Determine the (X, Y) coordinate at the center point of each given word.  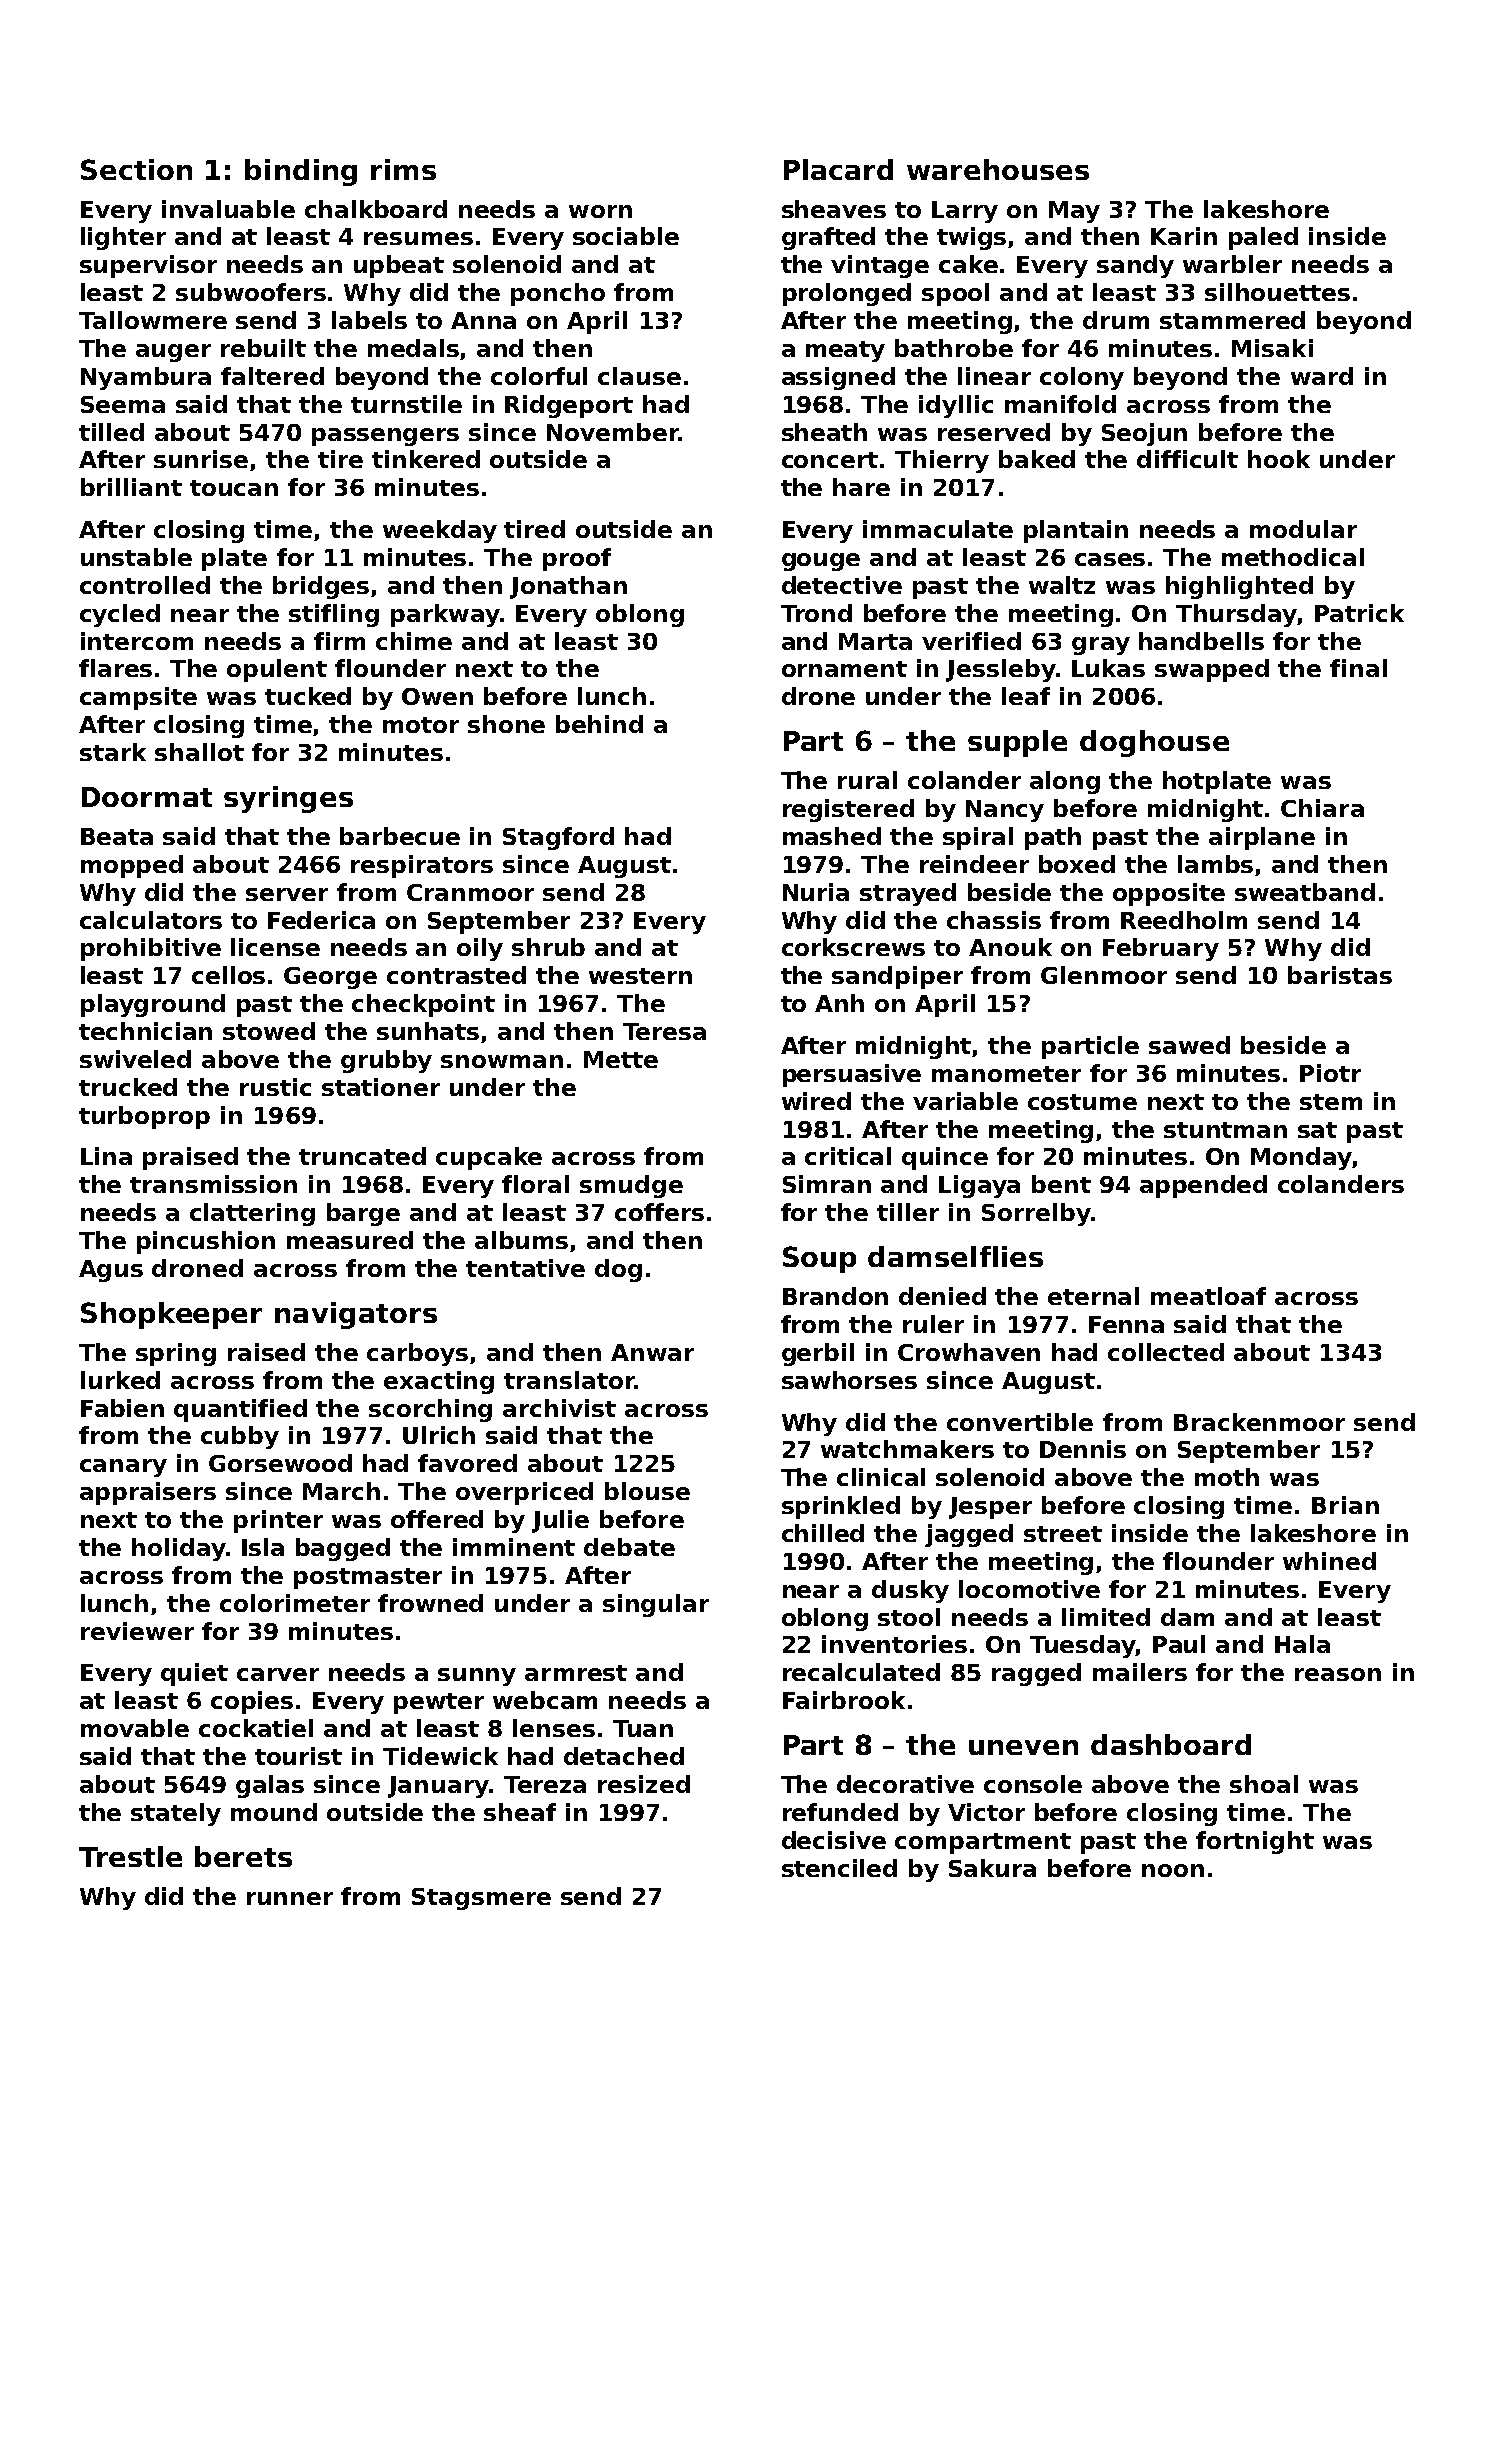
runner (290, 1898)
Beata (117, 836)
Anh (839, 1003)
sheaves (834, 209)
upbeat (399, 266)
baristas (1340, 975)
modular (1303, 529)
